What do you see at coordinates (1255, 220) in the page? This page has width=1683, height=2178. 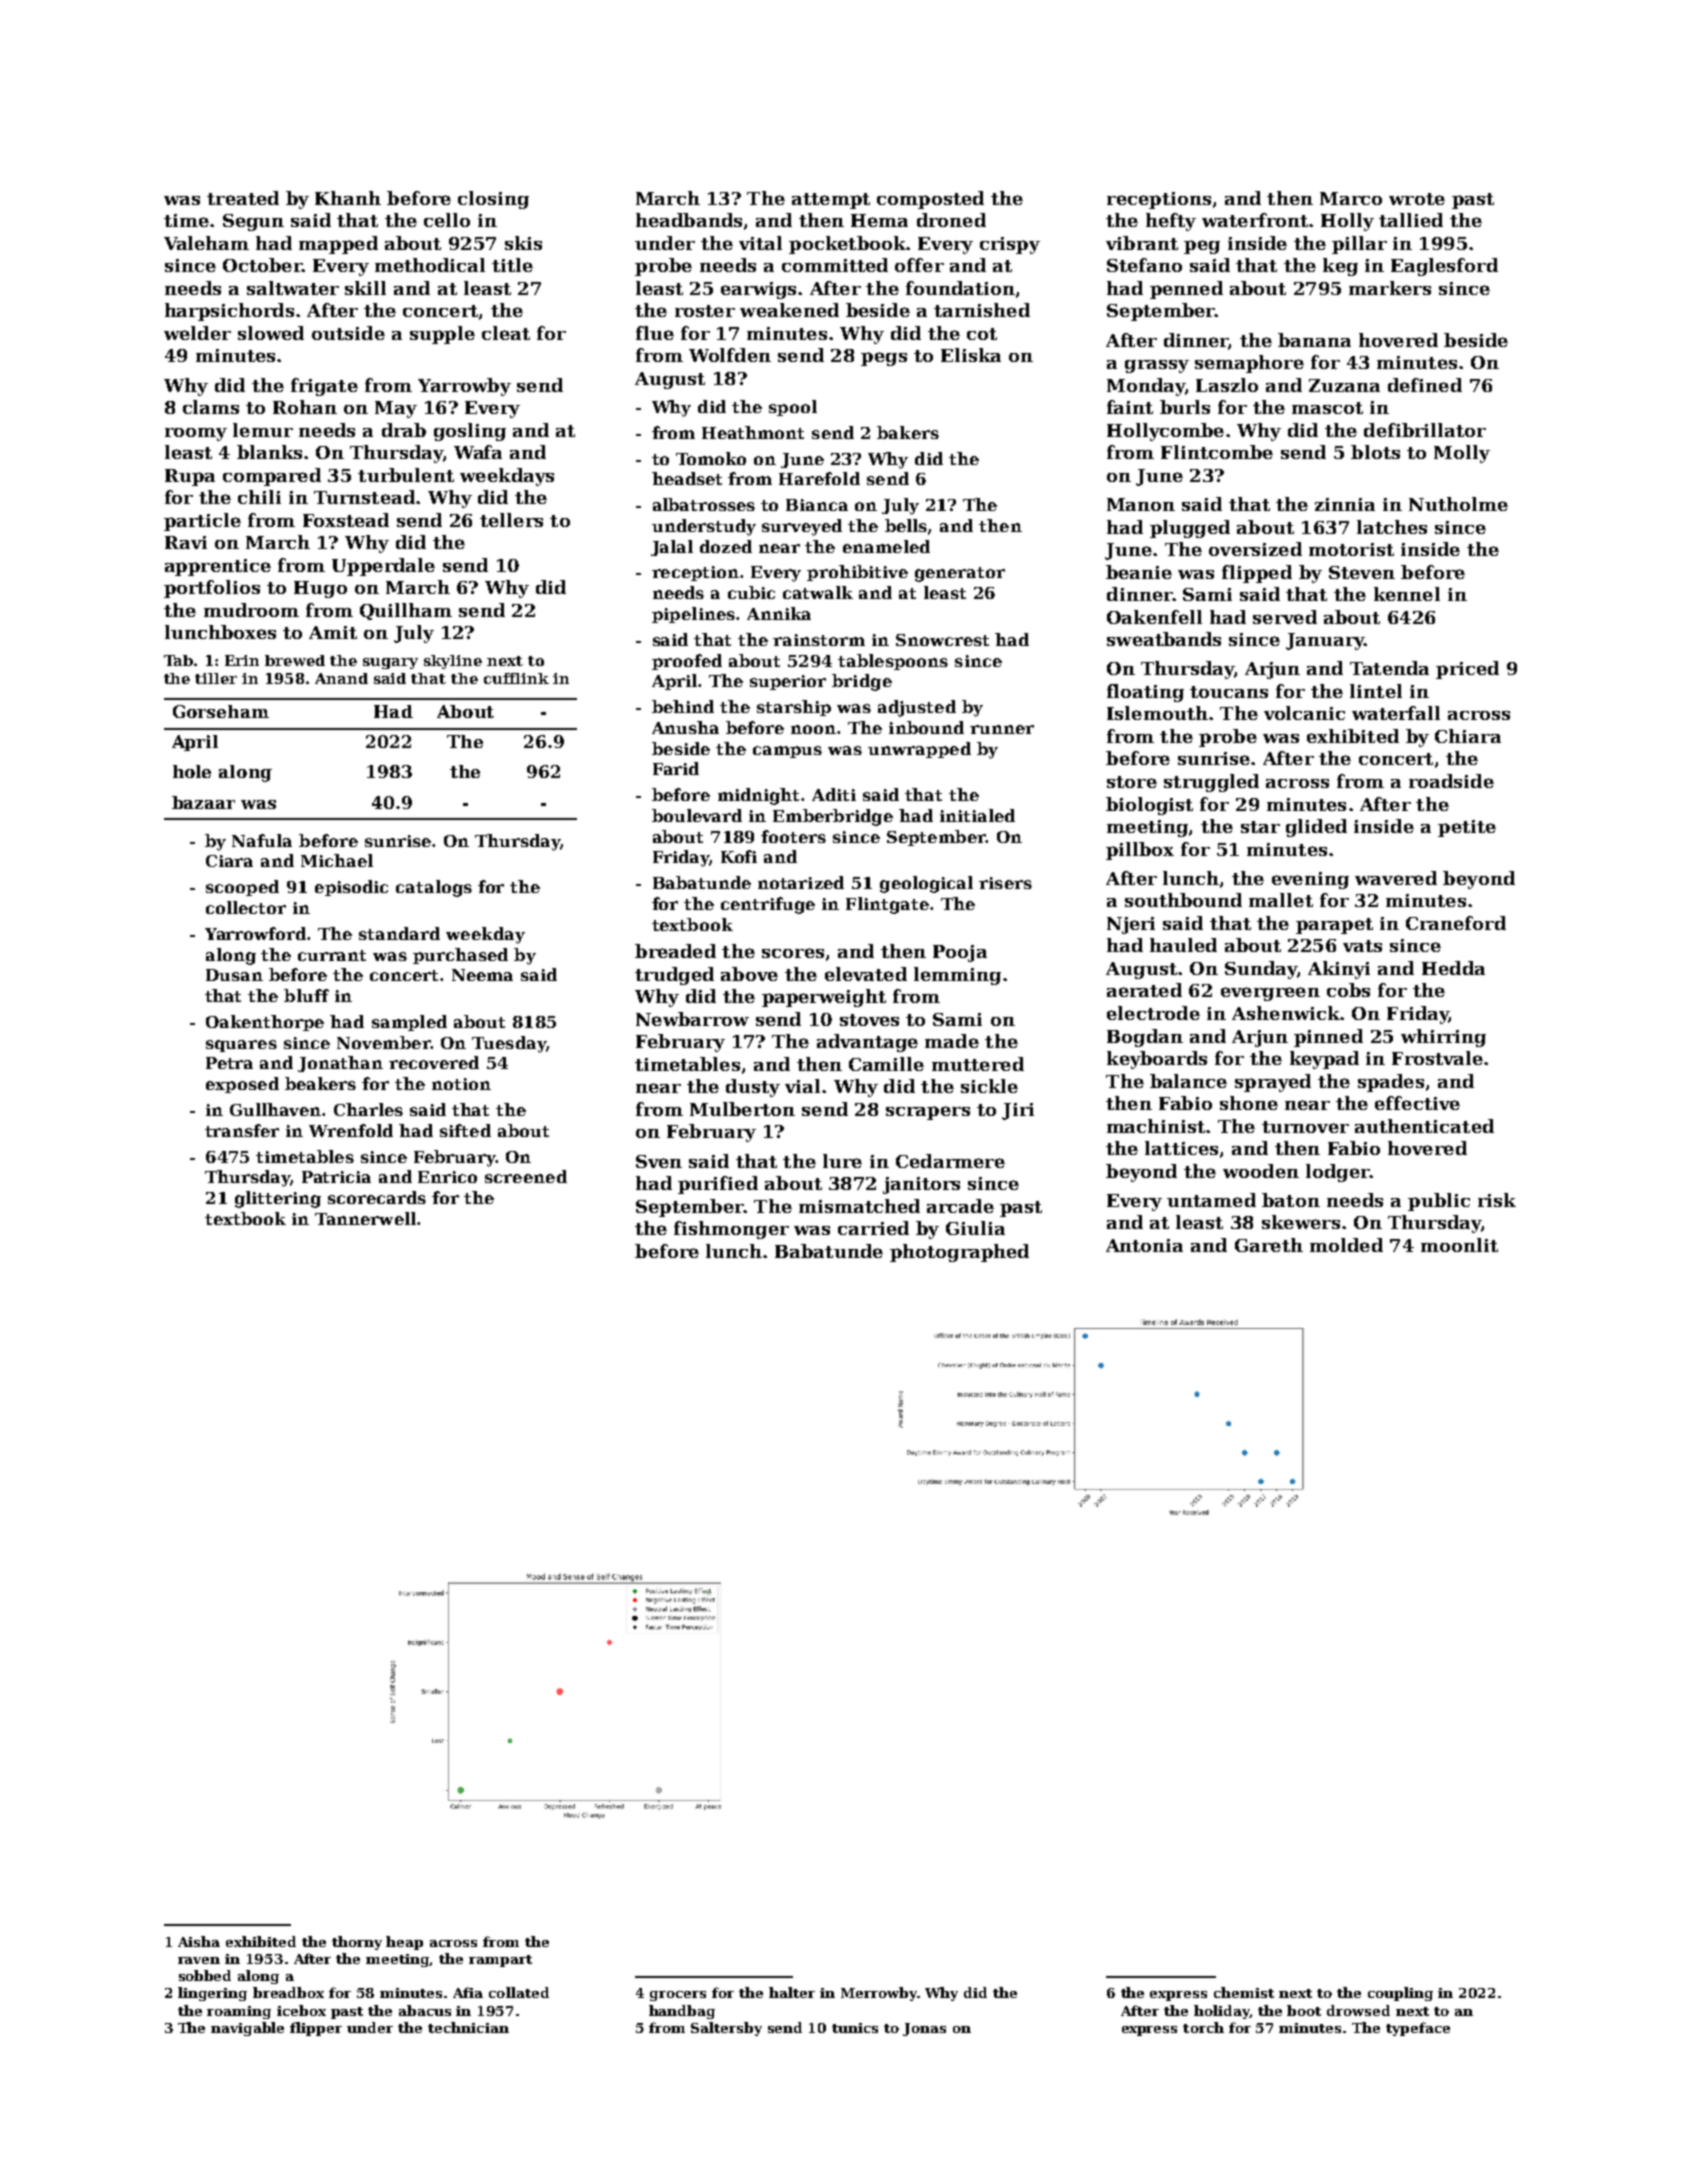 I see `waterfront` at bounding box center [1255, 220].
